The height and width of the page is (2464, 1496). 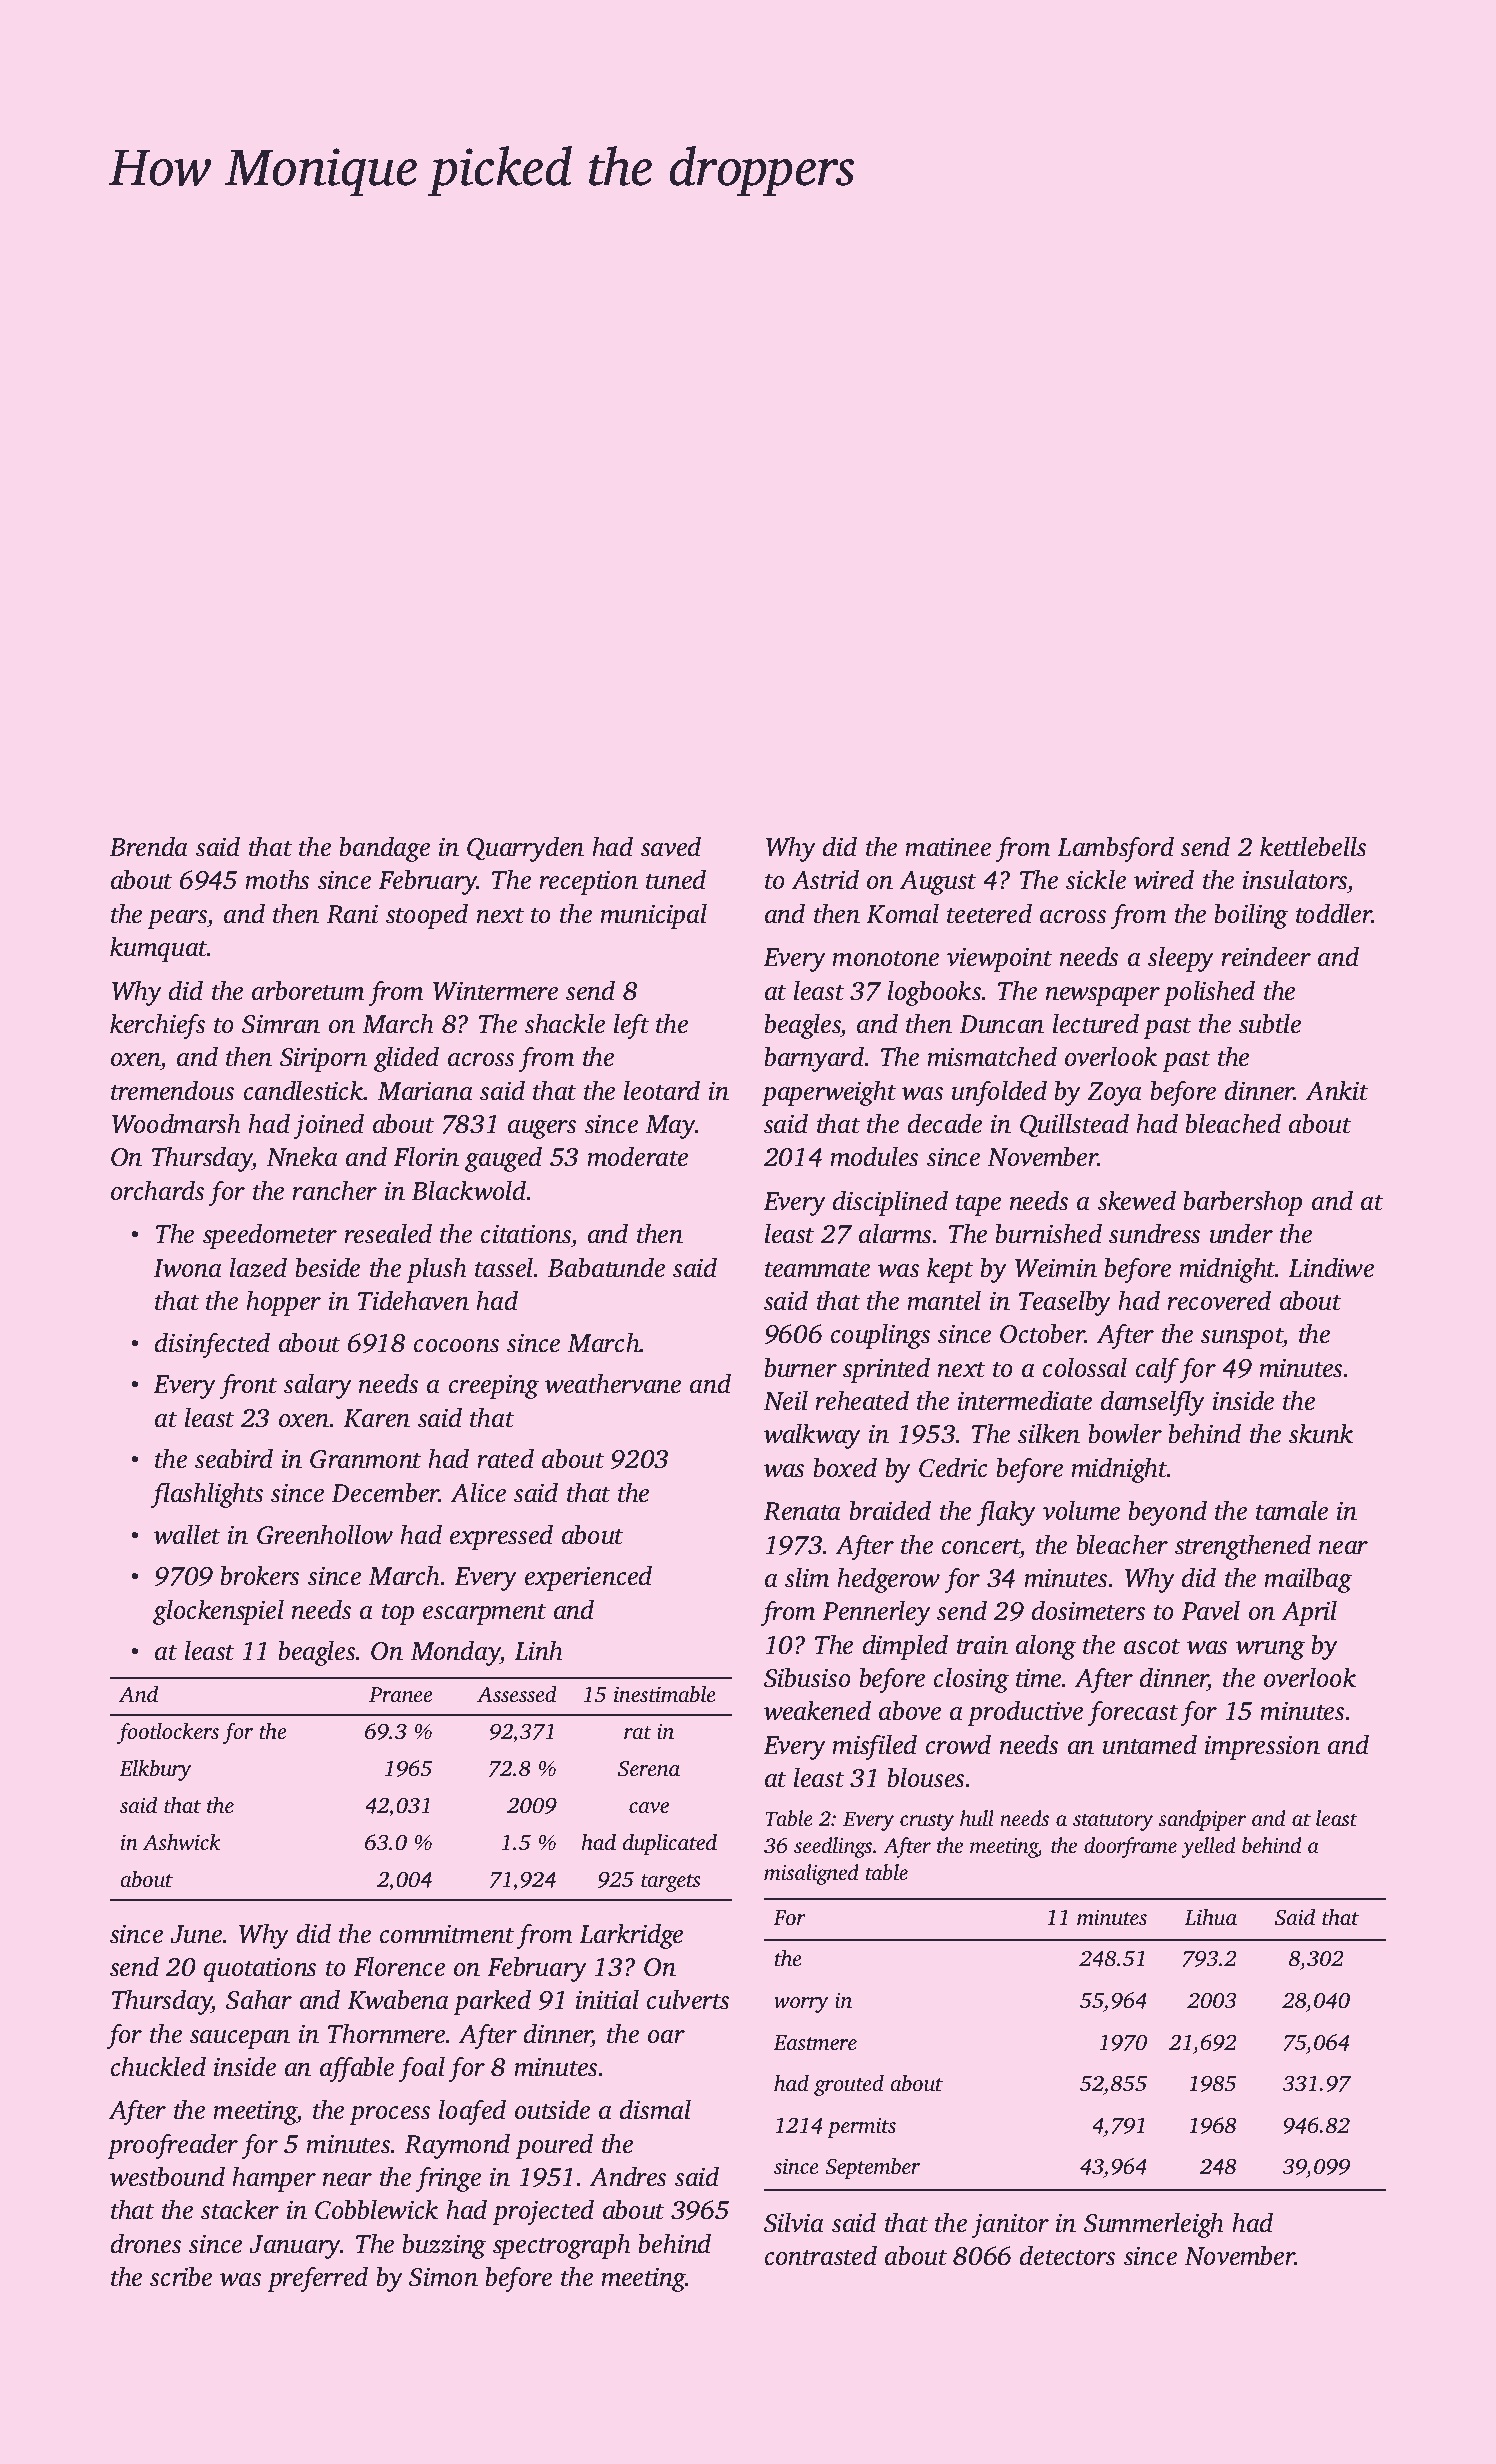 I want to click on creeping, so click(x=494, y=1387).
